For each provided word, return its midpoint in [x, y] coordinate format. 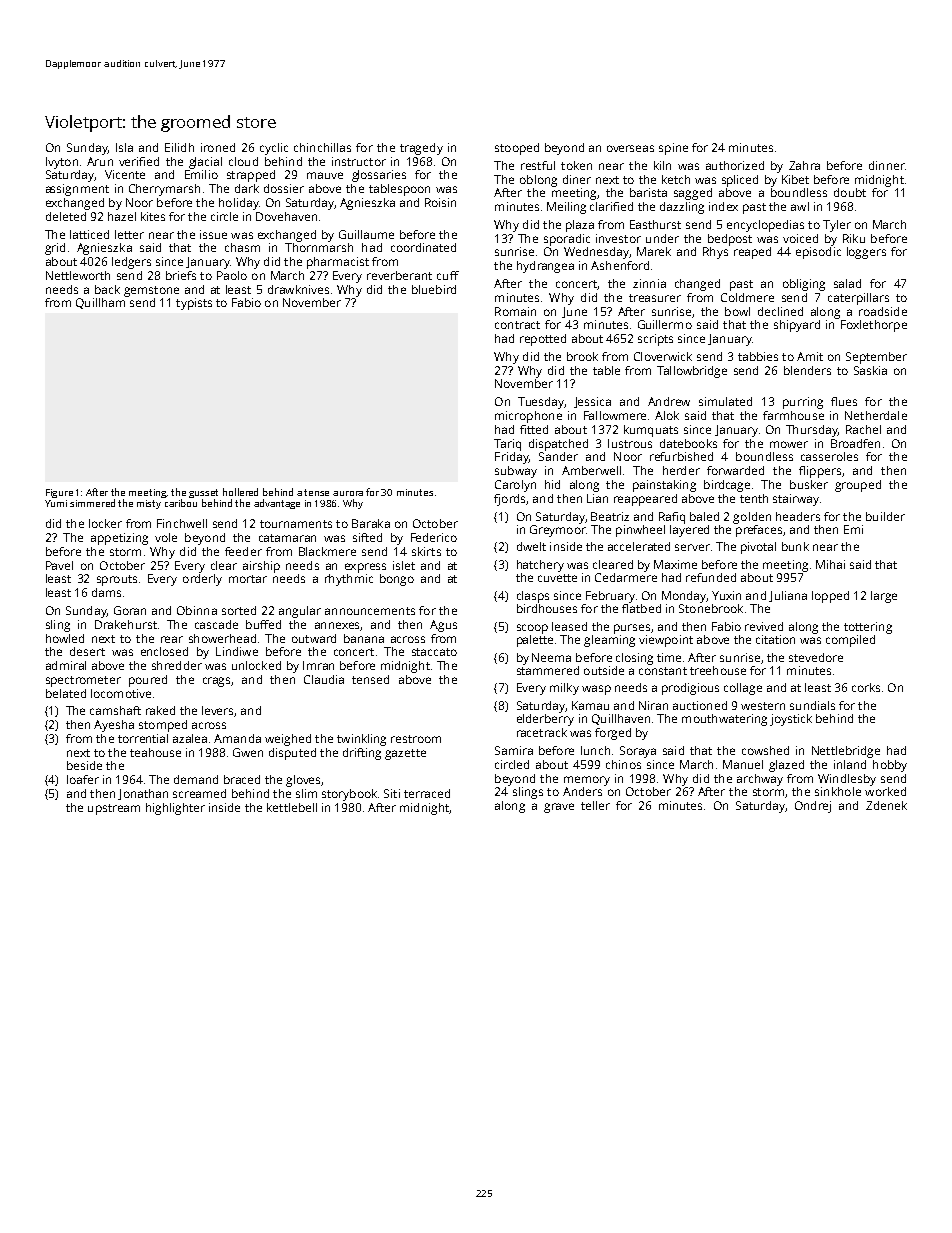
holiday [239, 204]
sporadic [567, 240]
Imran [318, 665]
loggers [866, 253]
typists [194, 304]
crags [216, 682]
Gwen [248, 752]
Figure [59, 493]
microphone [528, 417]
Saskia [870, 370]
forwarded [735, 470]
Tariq [507, 445]
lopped [830, 597]
